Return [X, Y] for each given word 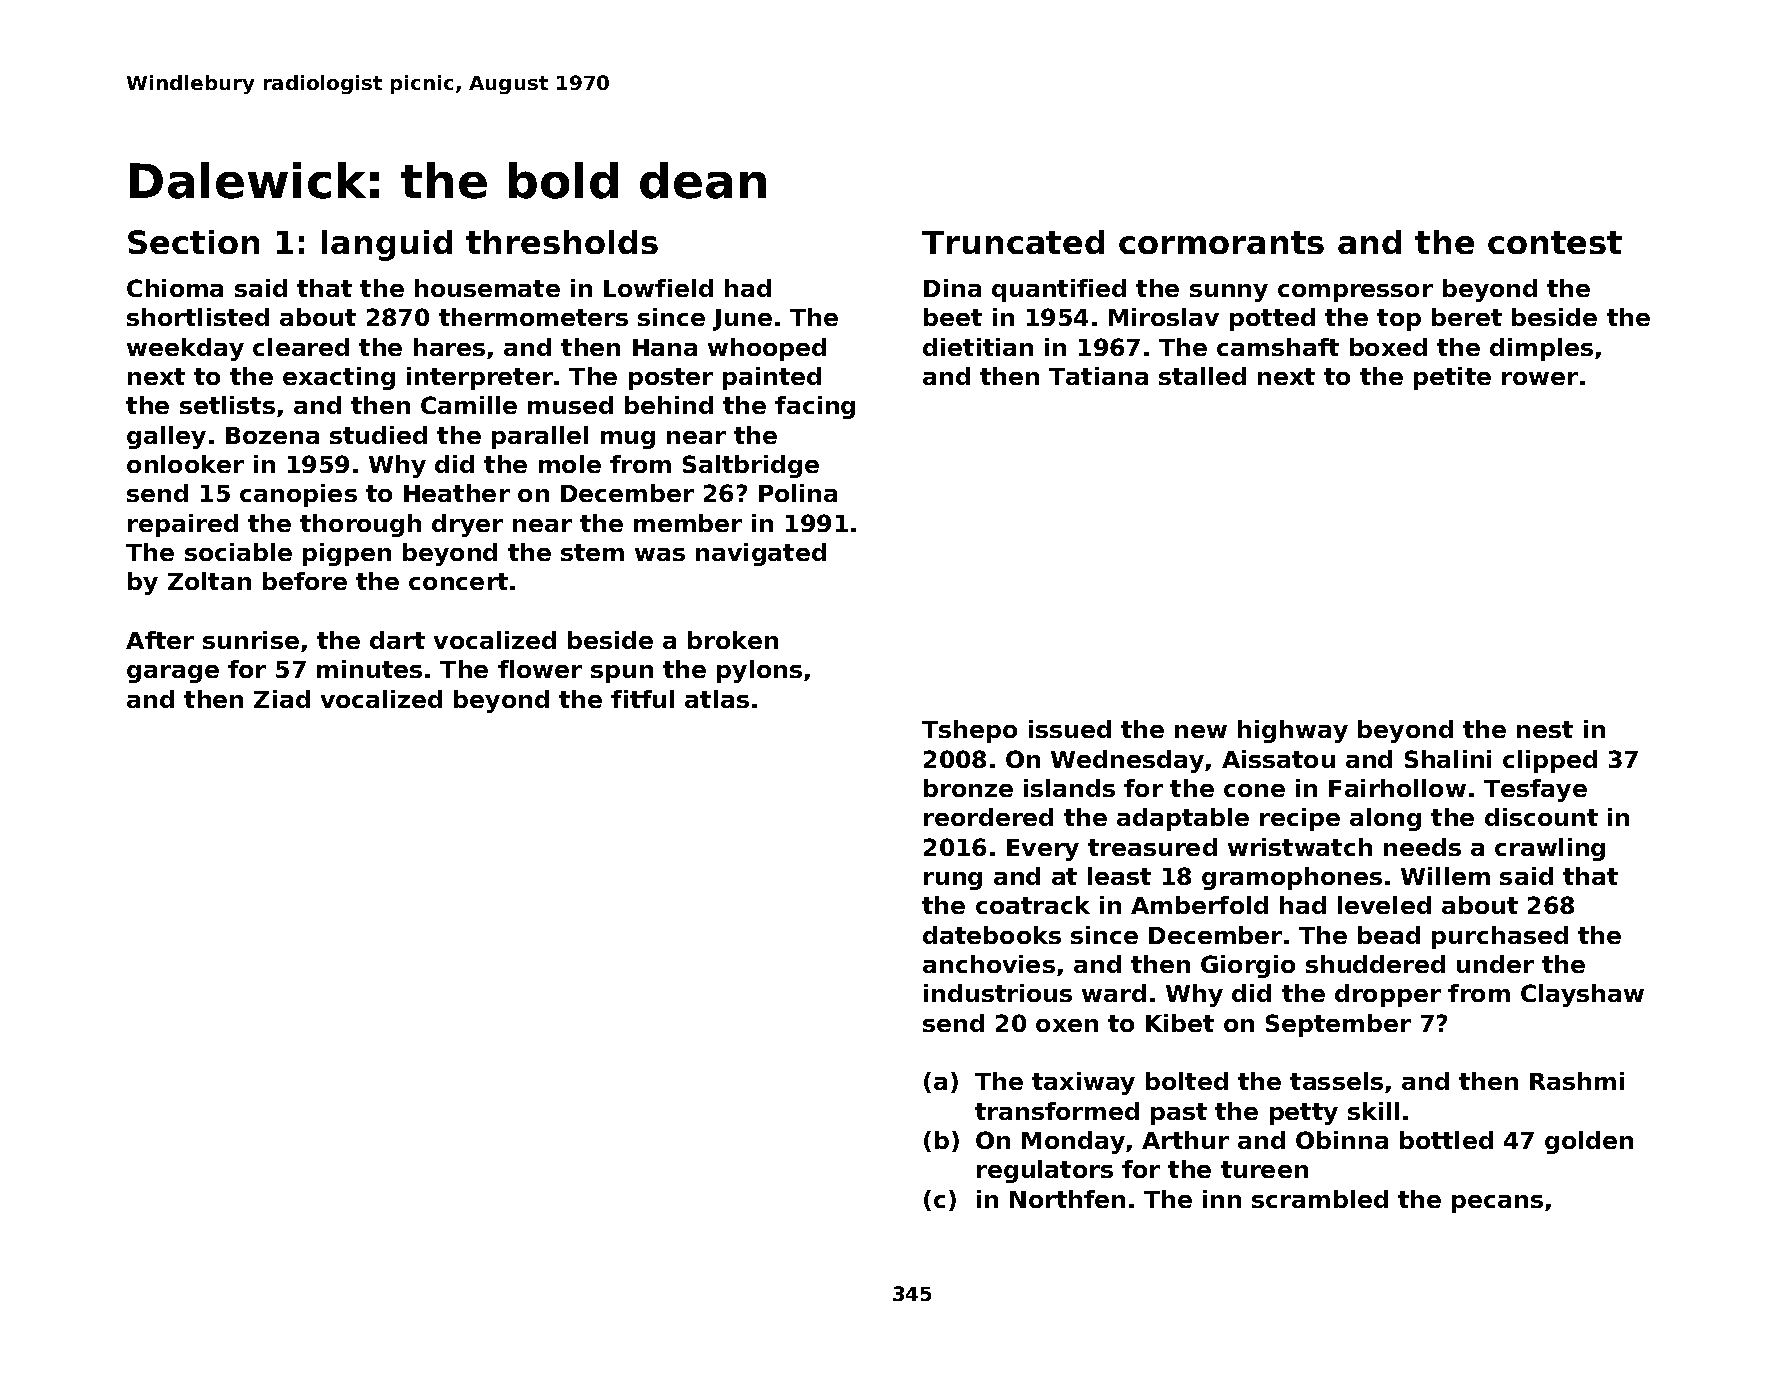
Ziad [282, 699]
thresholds [562, 242]
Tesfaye [1535, 790]
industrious [998, 993]
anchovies [989, 964]
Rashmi [1577, 1081]
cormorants [1221, 242]
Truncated [1013, 242]
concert [458, 581]
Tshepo [969, 731]
